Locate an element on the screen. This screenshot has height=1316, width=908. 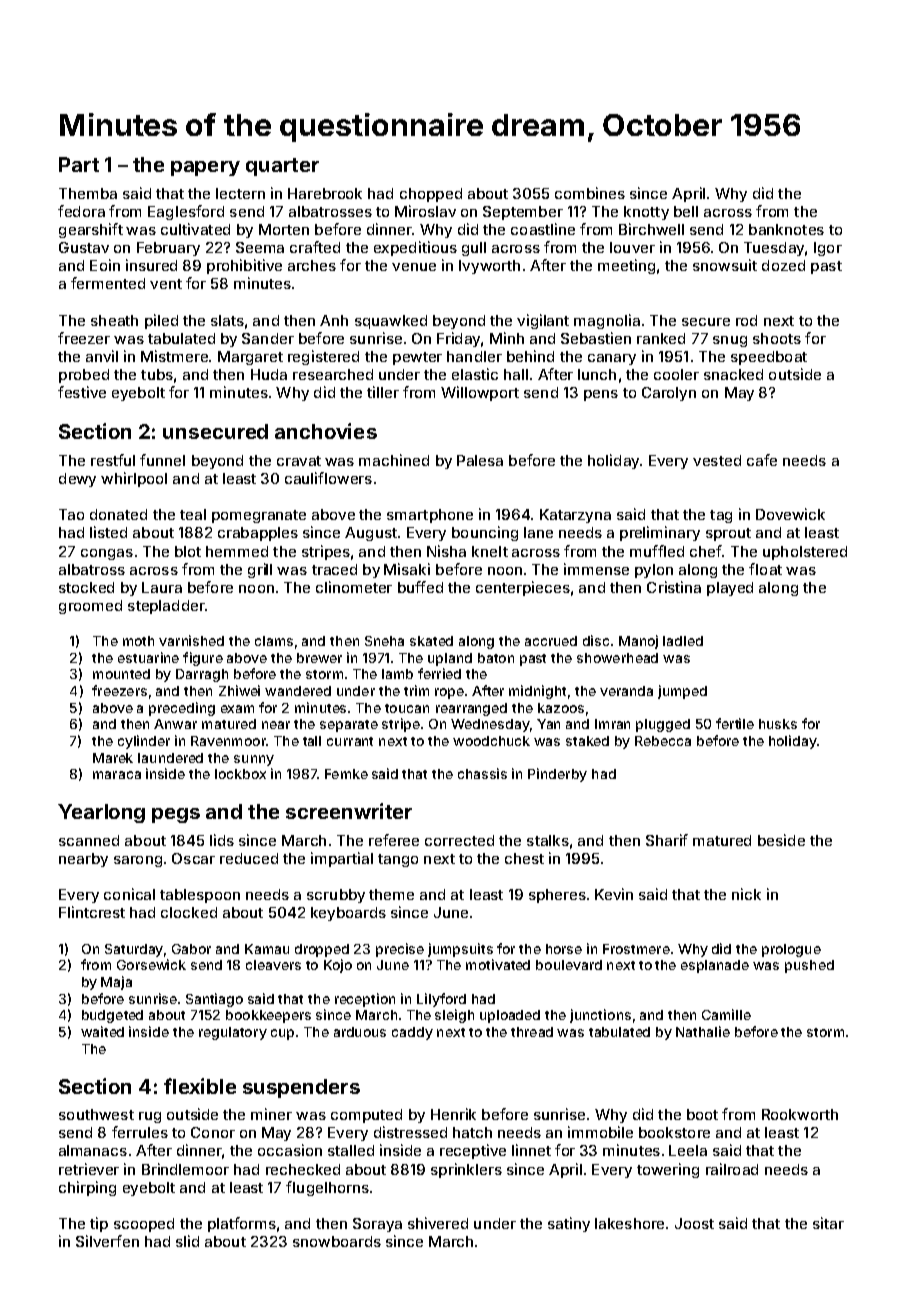
gearshift is located at coordinates (91, 230).
